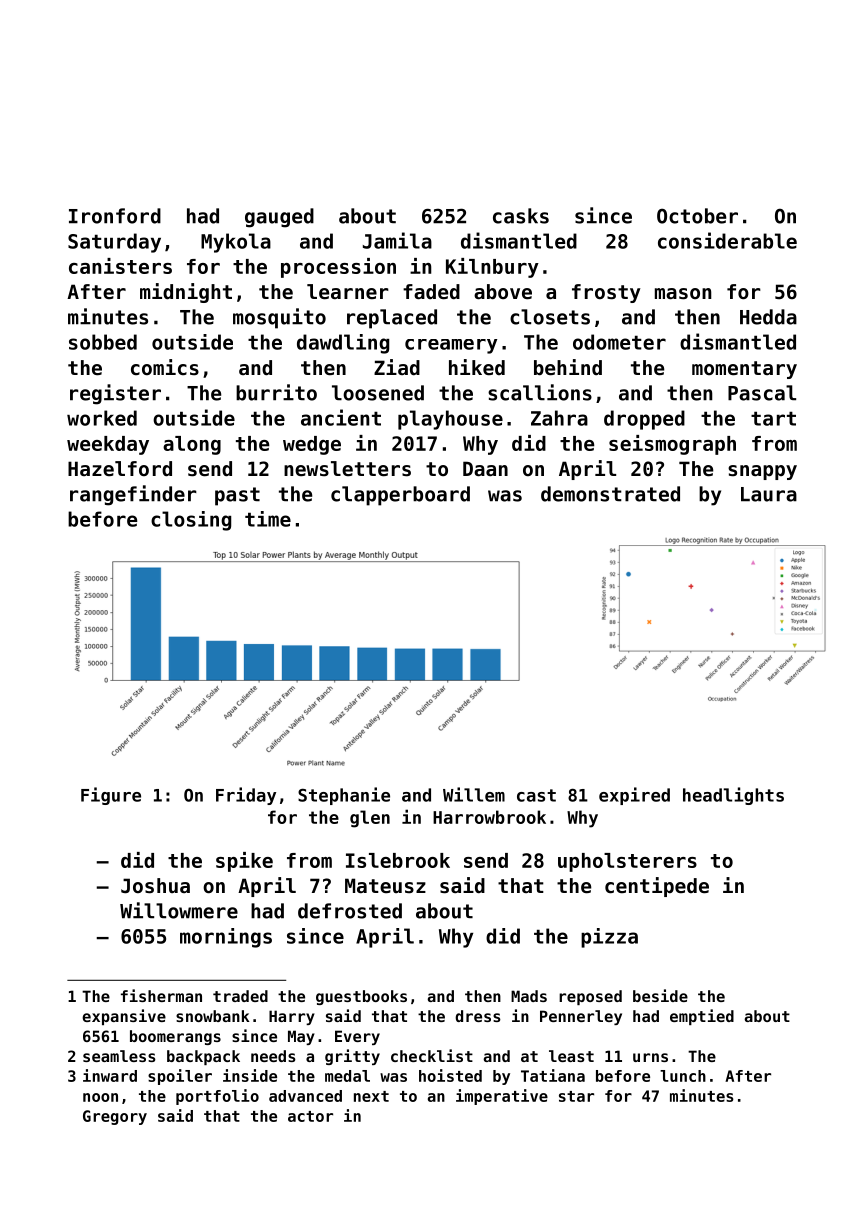 The height and width of the page is (1228, 865). What do you see at coordinates (279, 218) in the page?
I see `gauged` at bounding box center [279, 218].
